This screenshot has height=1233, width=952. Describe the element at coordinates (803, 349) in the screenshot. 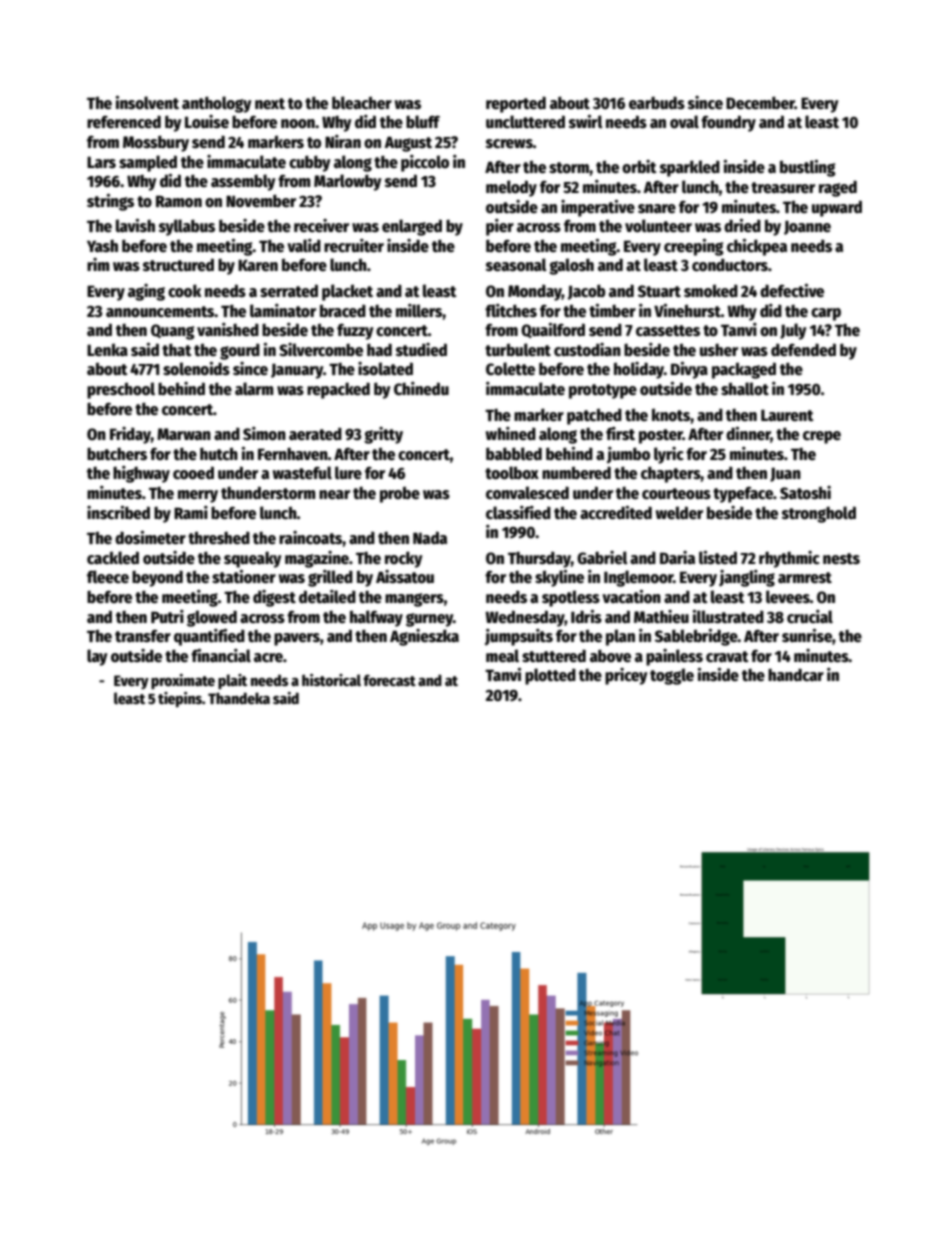

I see `defended` at that location.
